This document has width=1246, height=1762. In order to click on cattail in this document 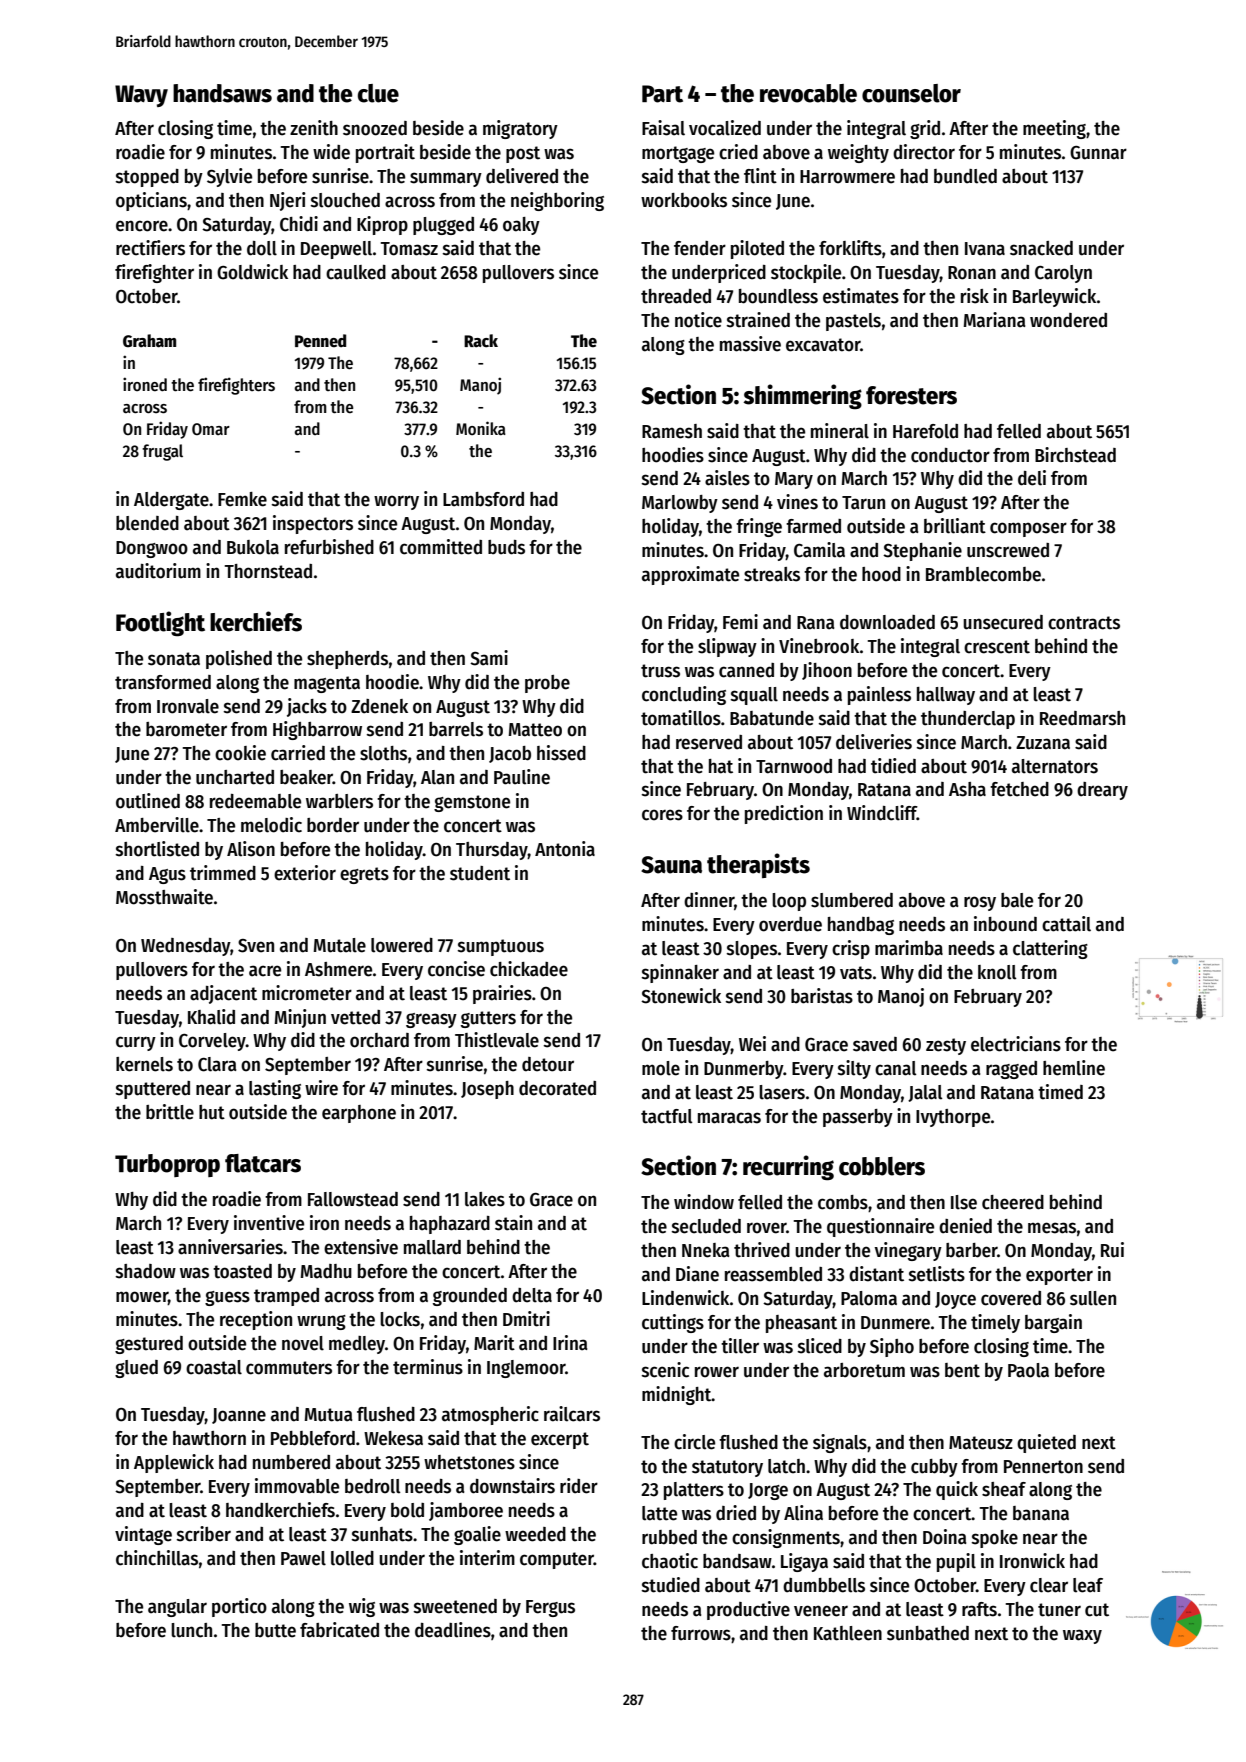, I will do `click(1066, 924)`.
